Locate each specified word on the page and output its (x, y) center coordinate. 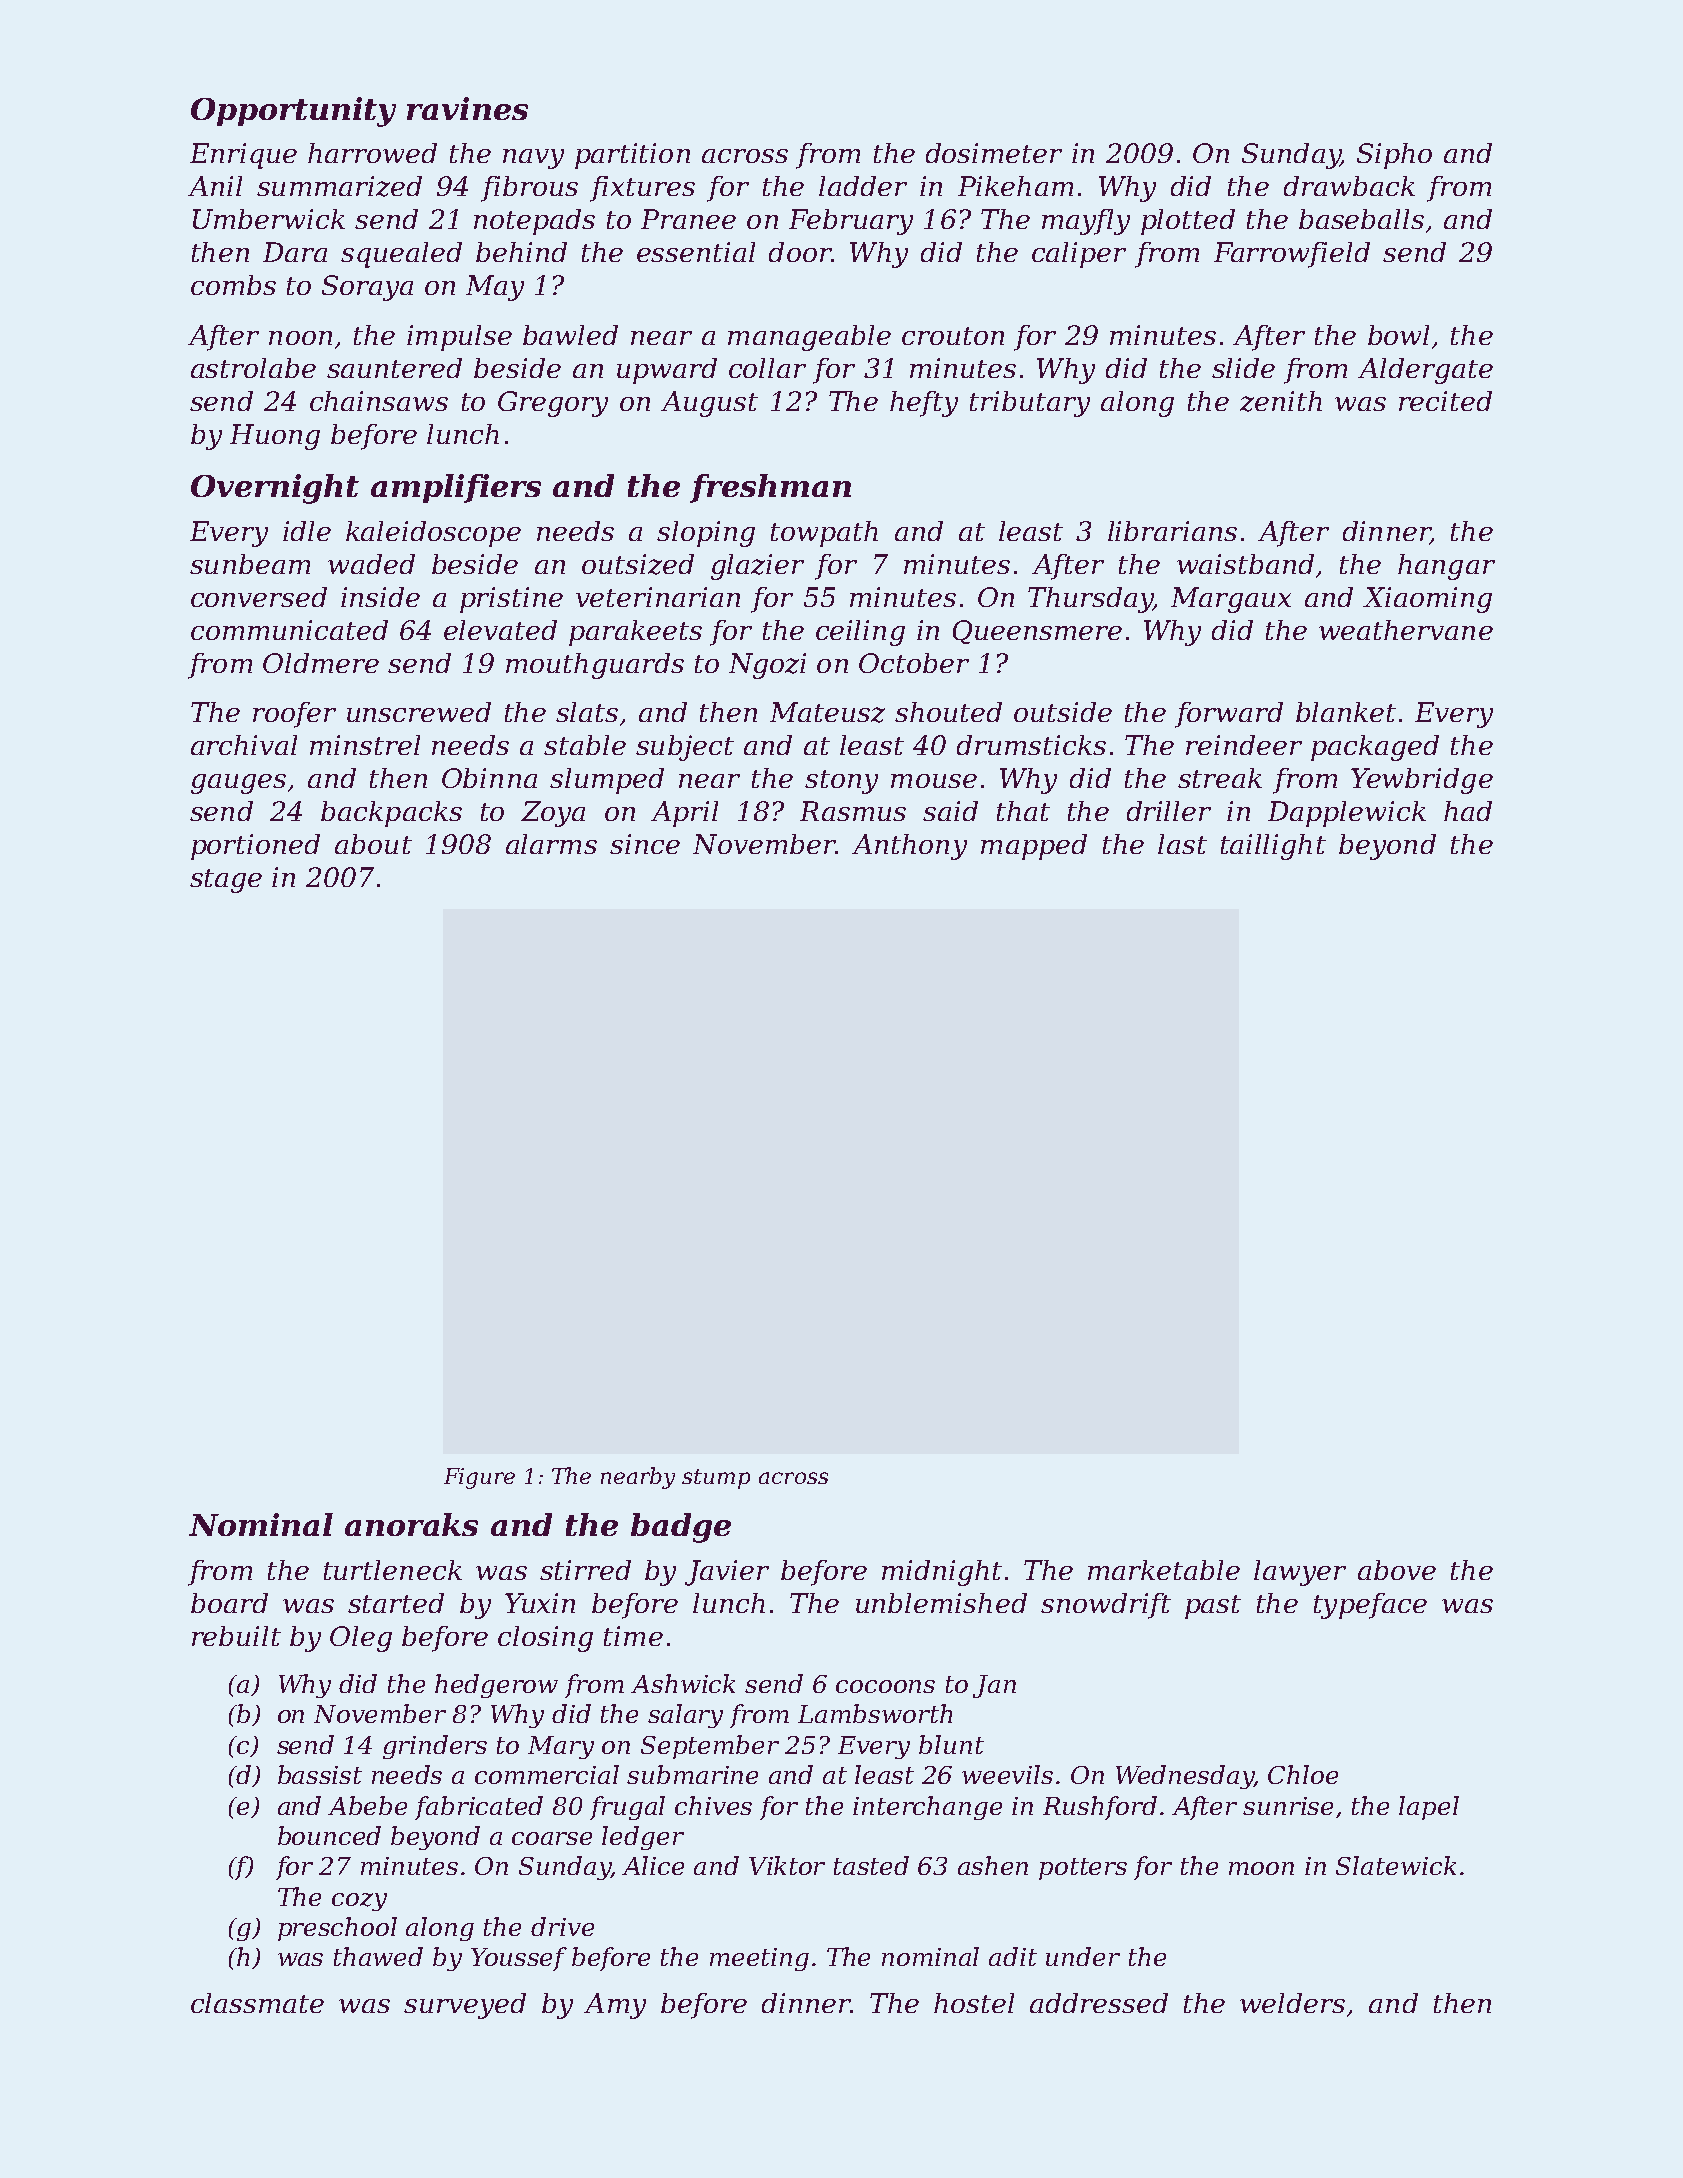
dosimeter (994, 153)
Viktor (787, 1865)
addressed (1099, 2003)
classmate (257, 2003)
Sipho (1394, 156)
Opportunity (293, 112)
